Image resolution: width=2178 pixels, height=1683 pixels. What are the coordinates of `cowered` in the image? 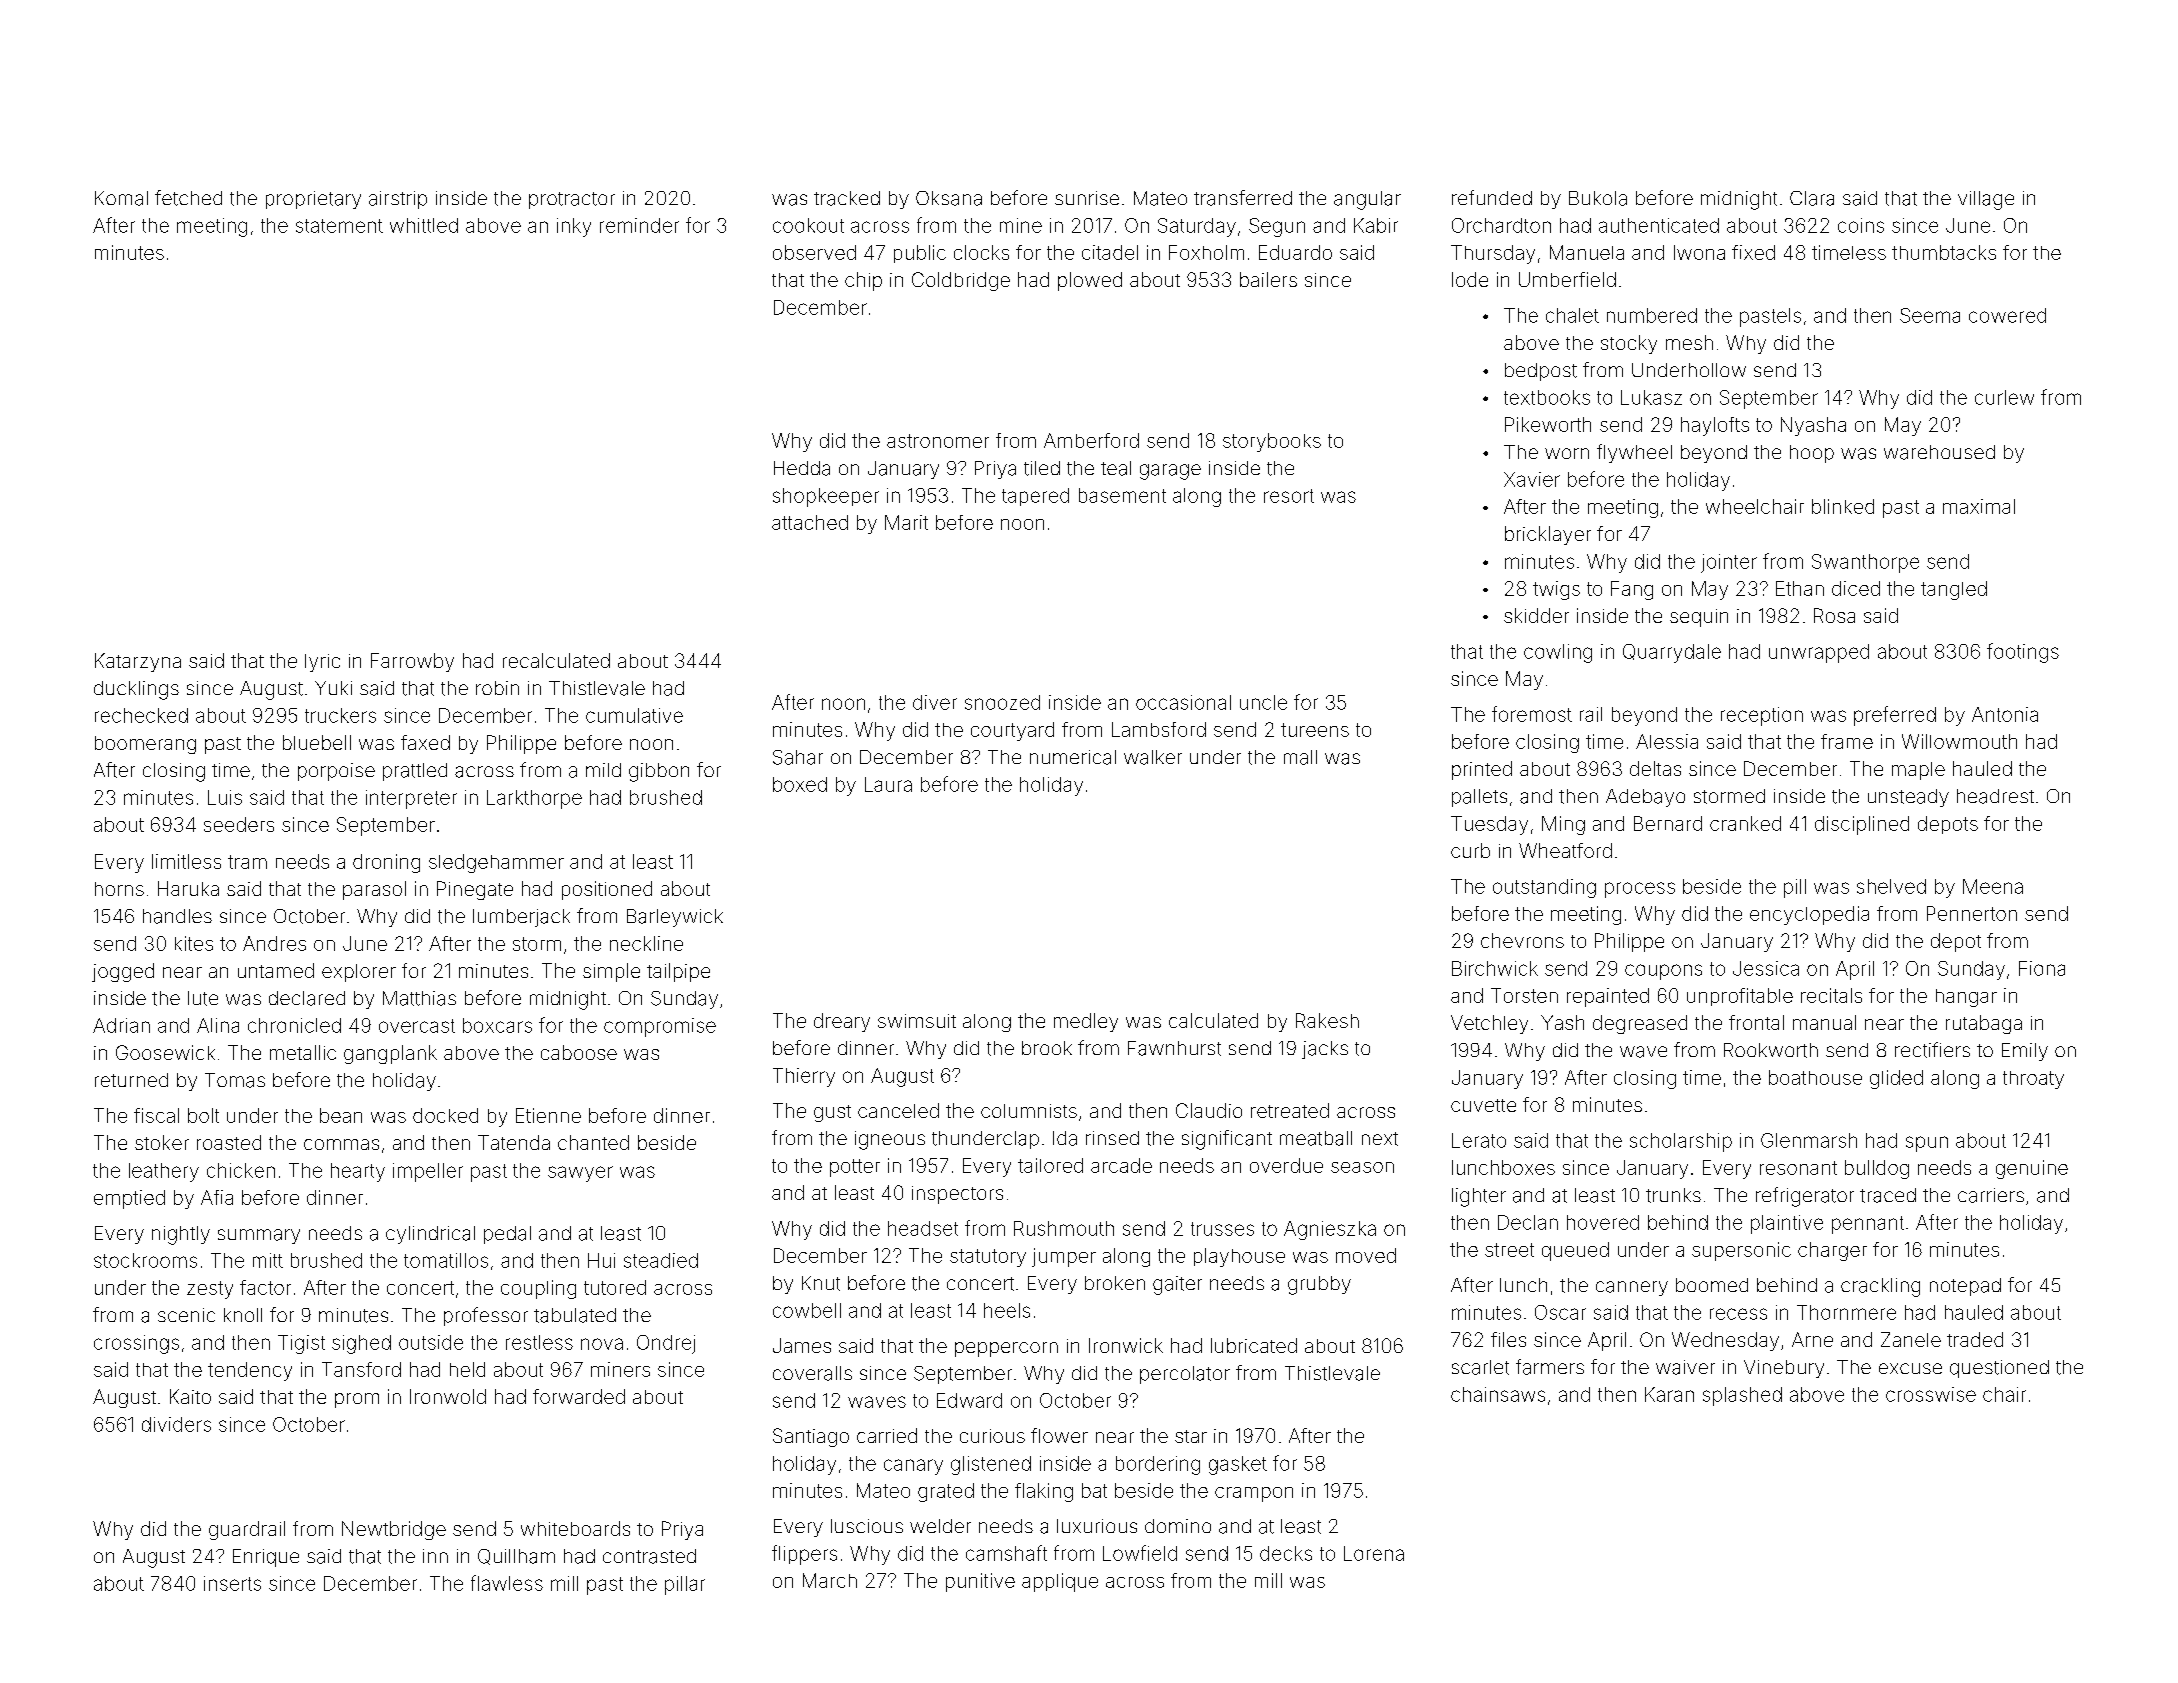 It's located at (2007, 315).
